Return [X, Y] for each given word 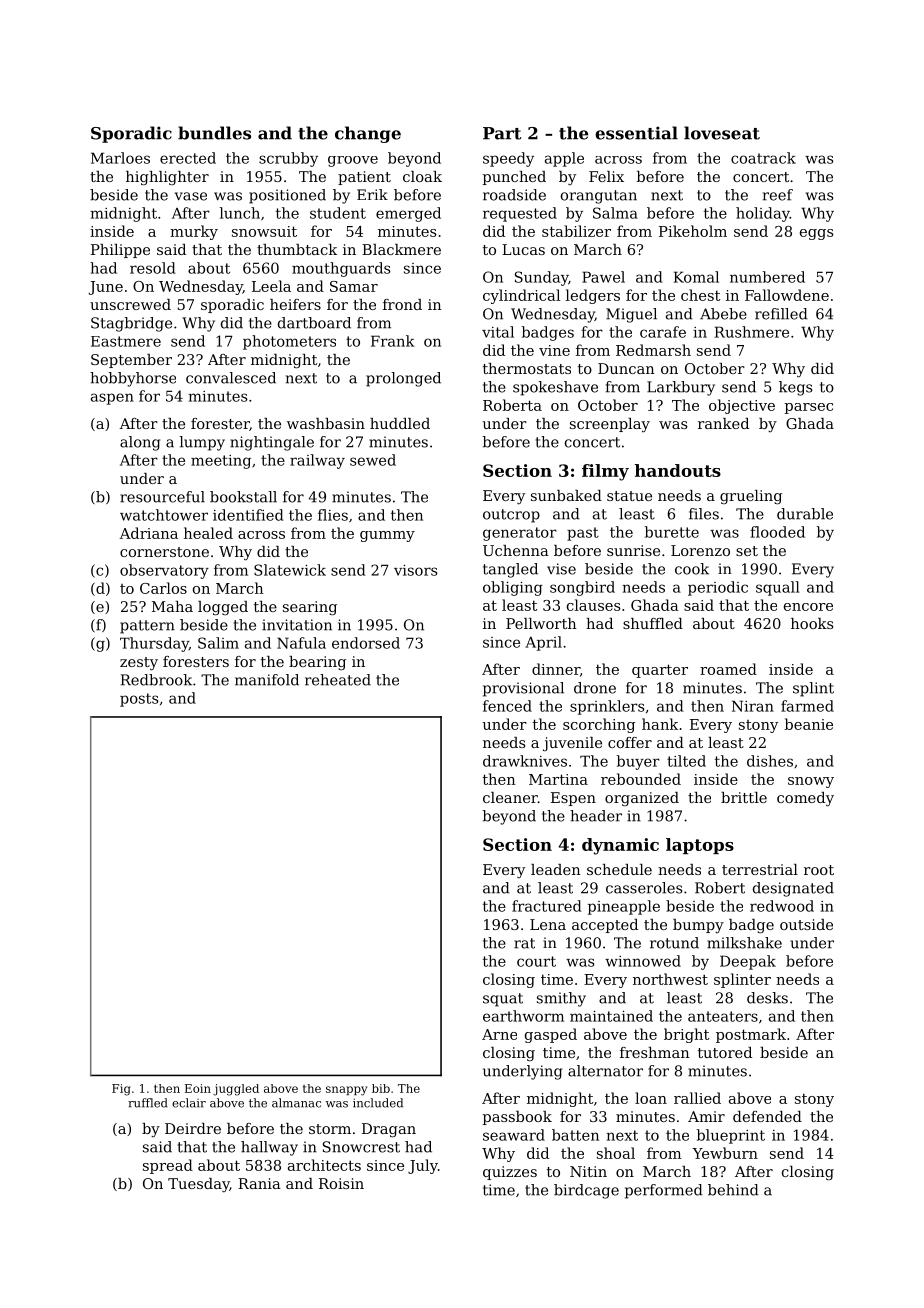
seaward [514, 1135]
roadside [514, 195]
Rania [259, 1183]
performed [664, 1191]
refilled [781, 314]
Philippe [120, 251]
